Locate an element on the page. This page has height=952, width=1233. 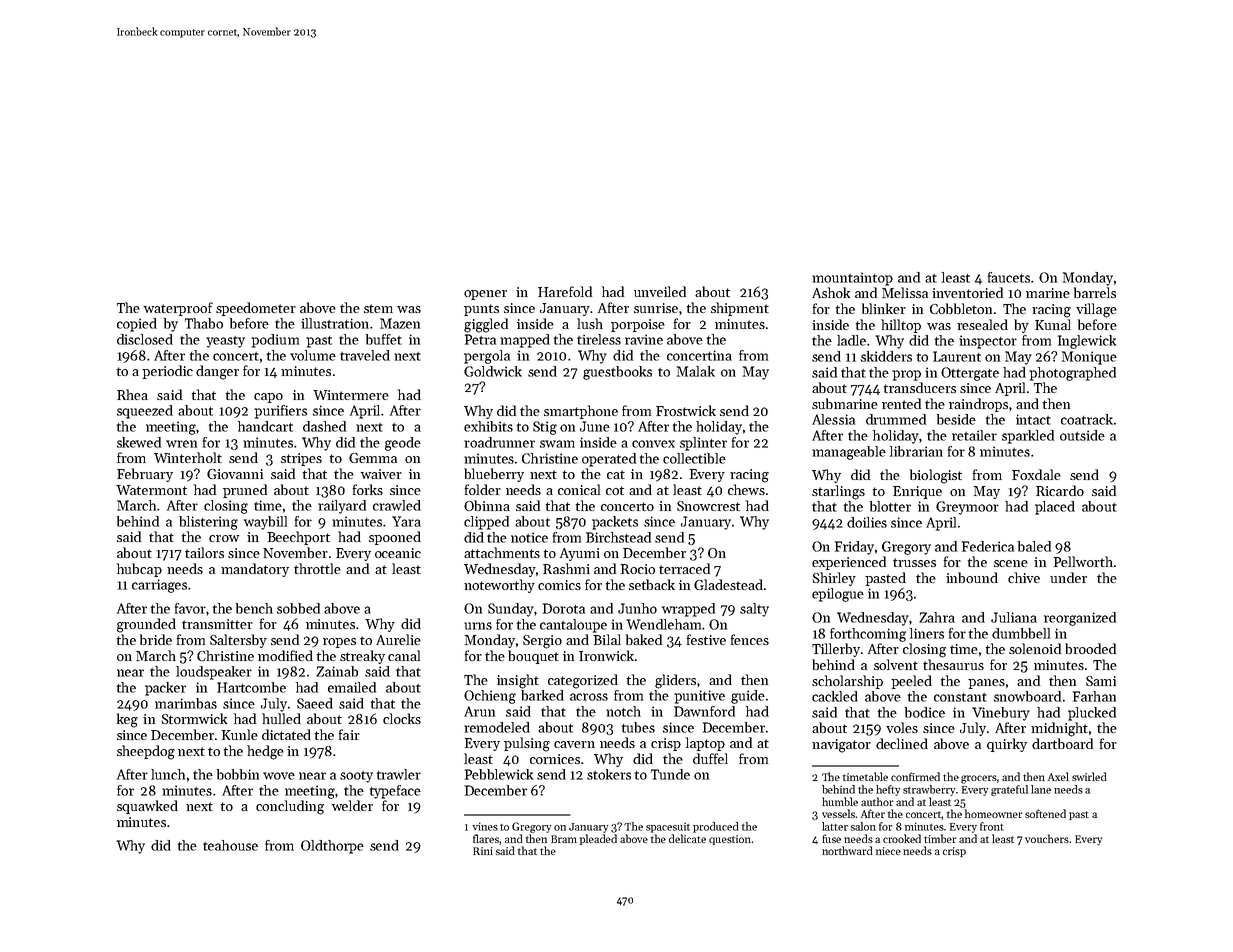
confirmed is located at coordinates (915, 776).
